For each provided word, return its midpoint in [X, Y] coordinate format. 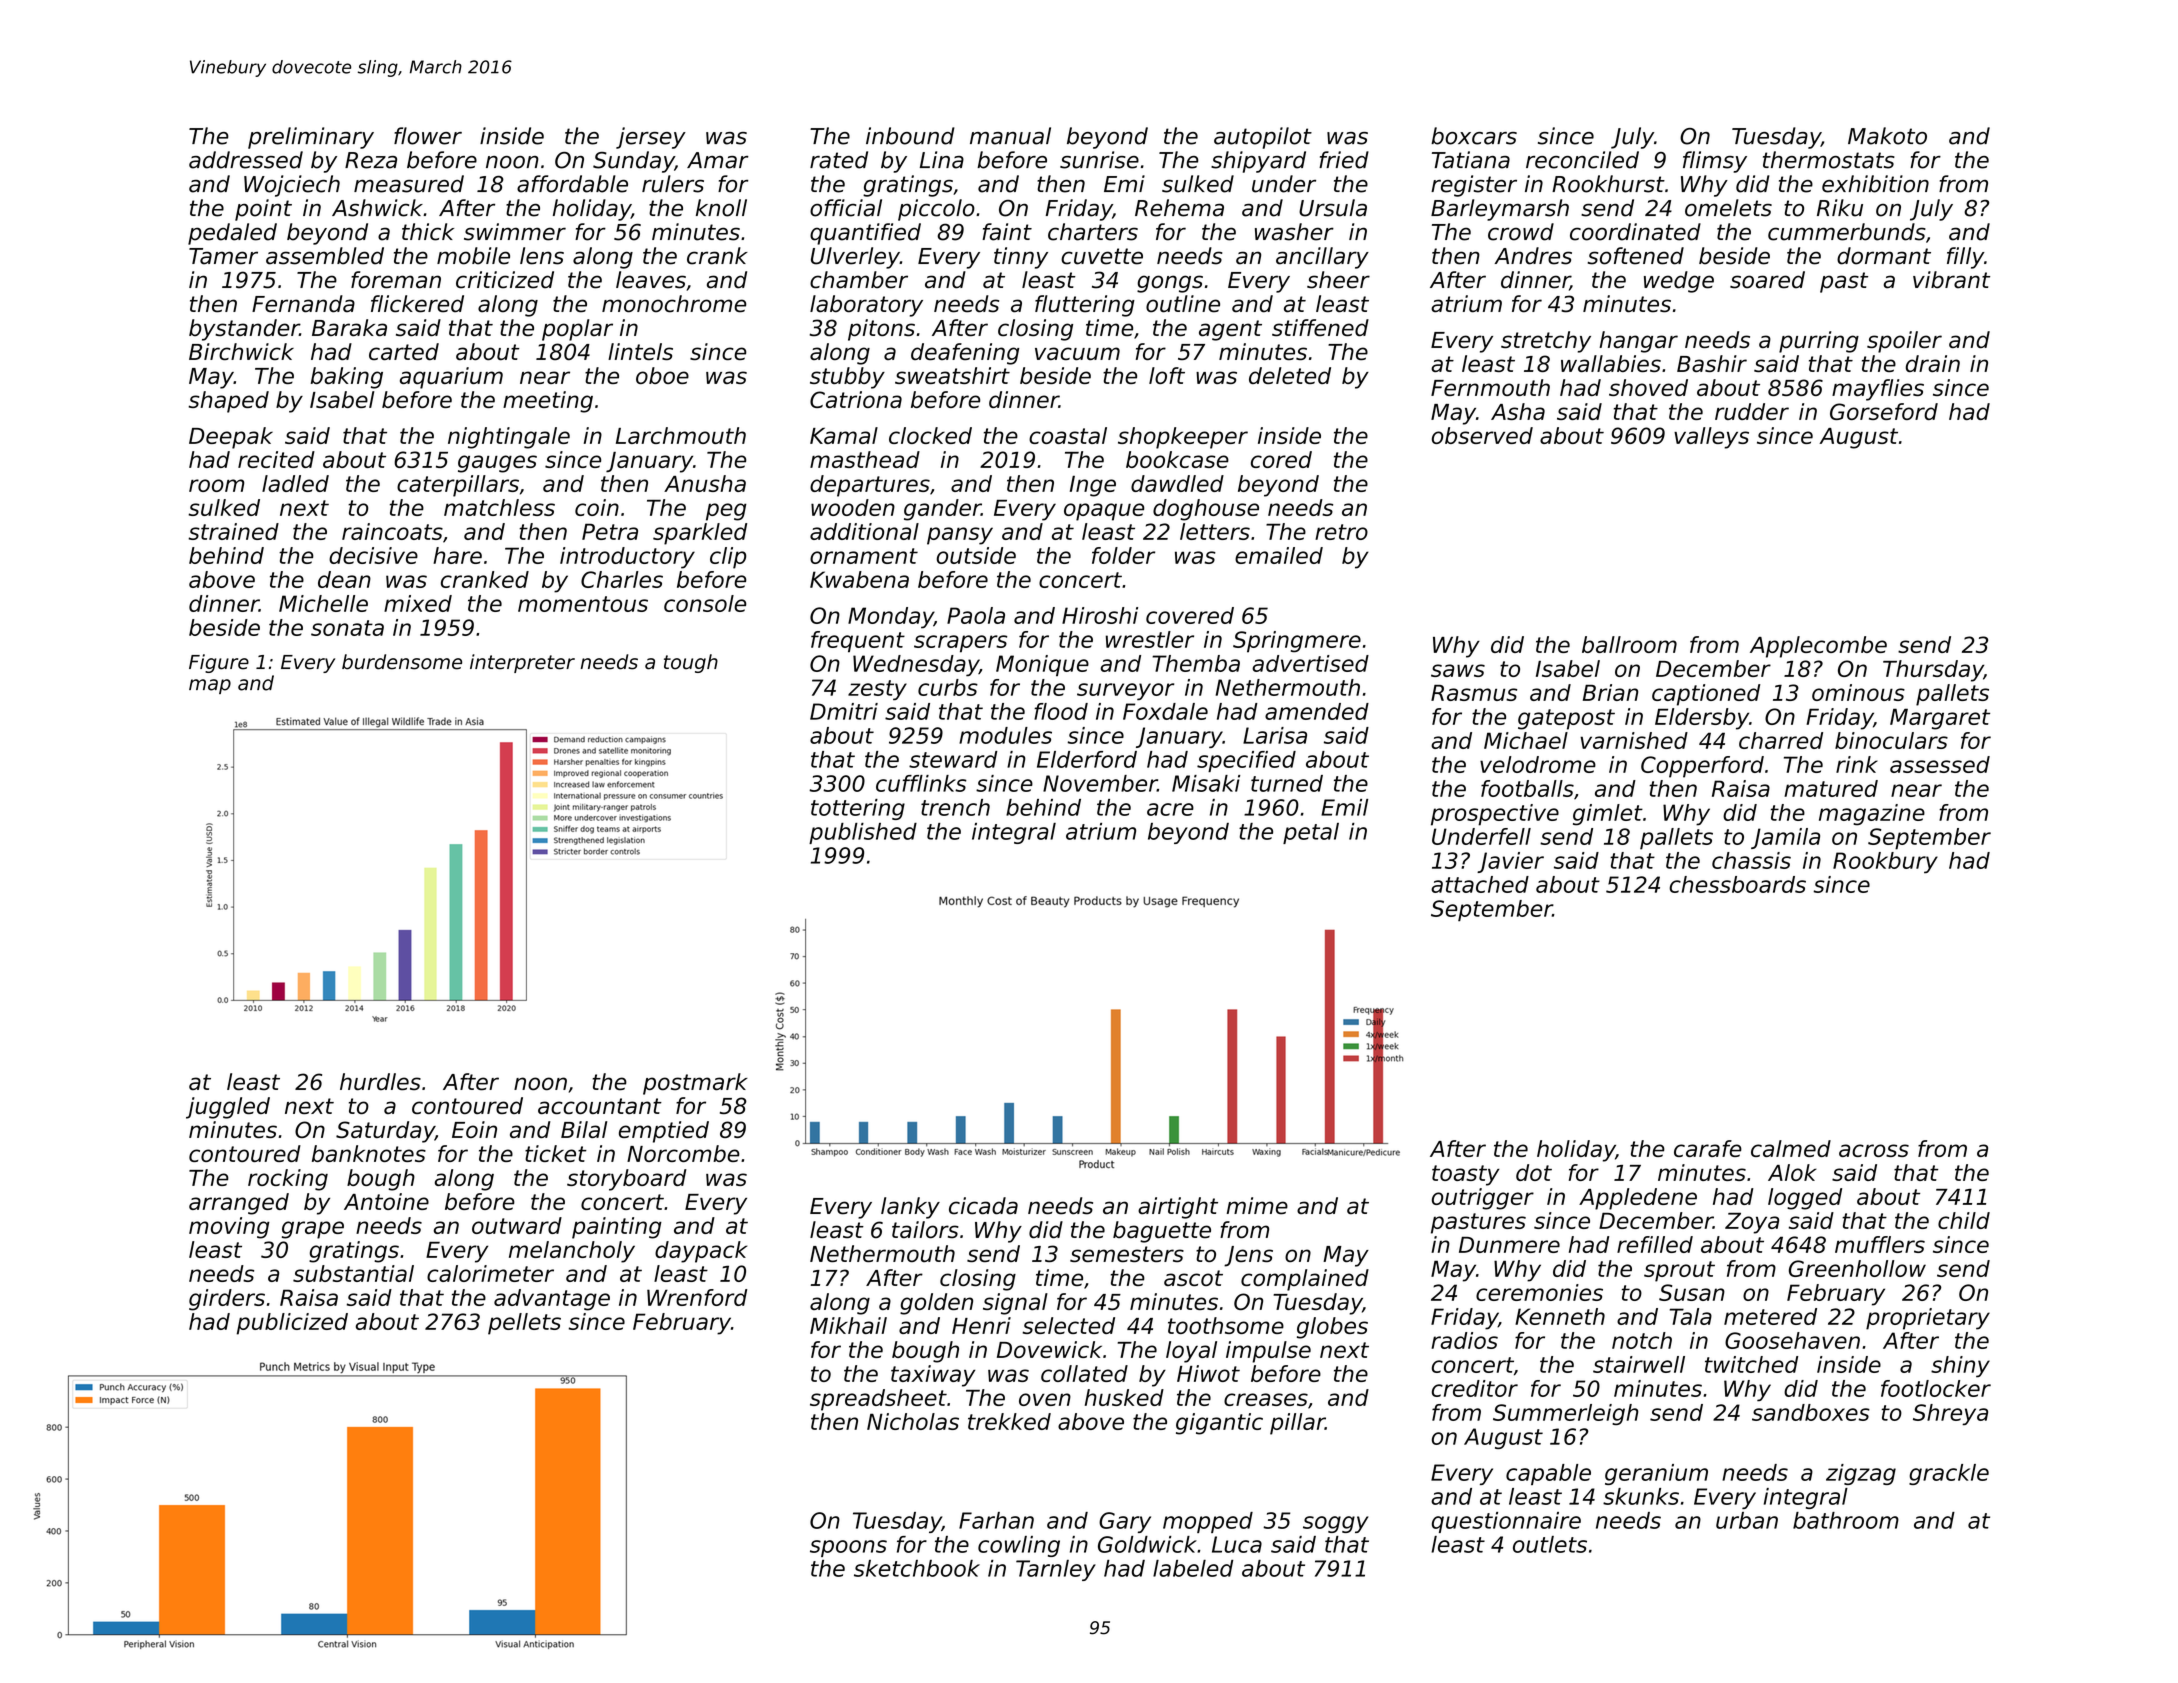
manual [1010, 136]
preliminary [311, 138]
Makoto [1887, 136]
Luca [1237, 1544]
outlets [1550, 1544]
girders [227, 1300]
